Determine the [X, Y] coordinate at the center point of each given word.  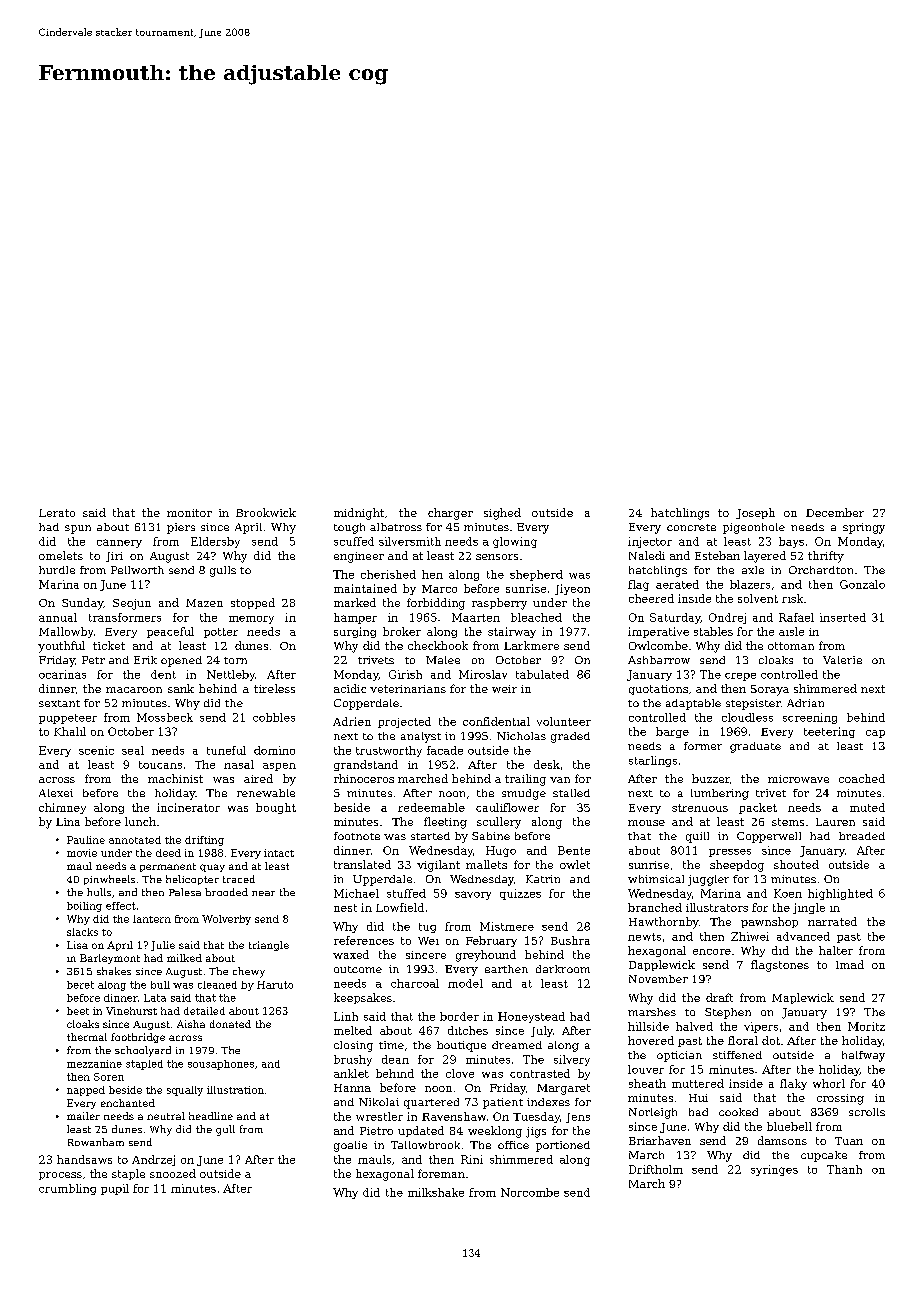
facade [445, 750]
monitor [189, 513]
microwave [798, 779]
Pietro [376, 1131]
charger [450, 514]
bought [276, 808]
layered [765, 557]
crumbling [67, 1189]
